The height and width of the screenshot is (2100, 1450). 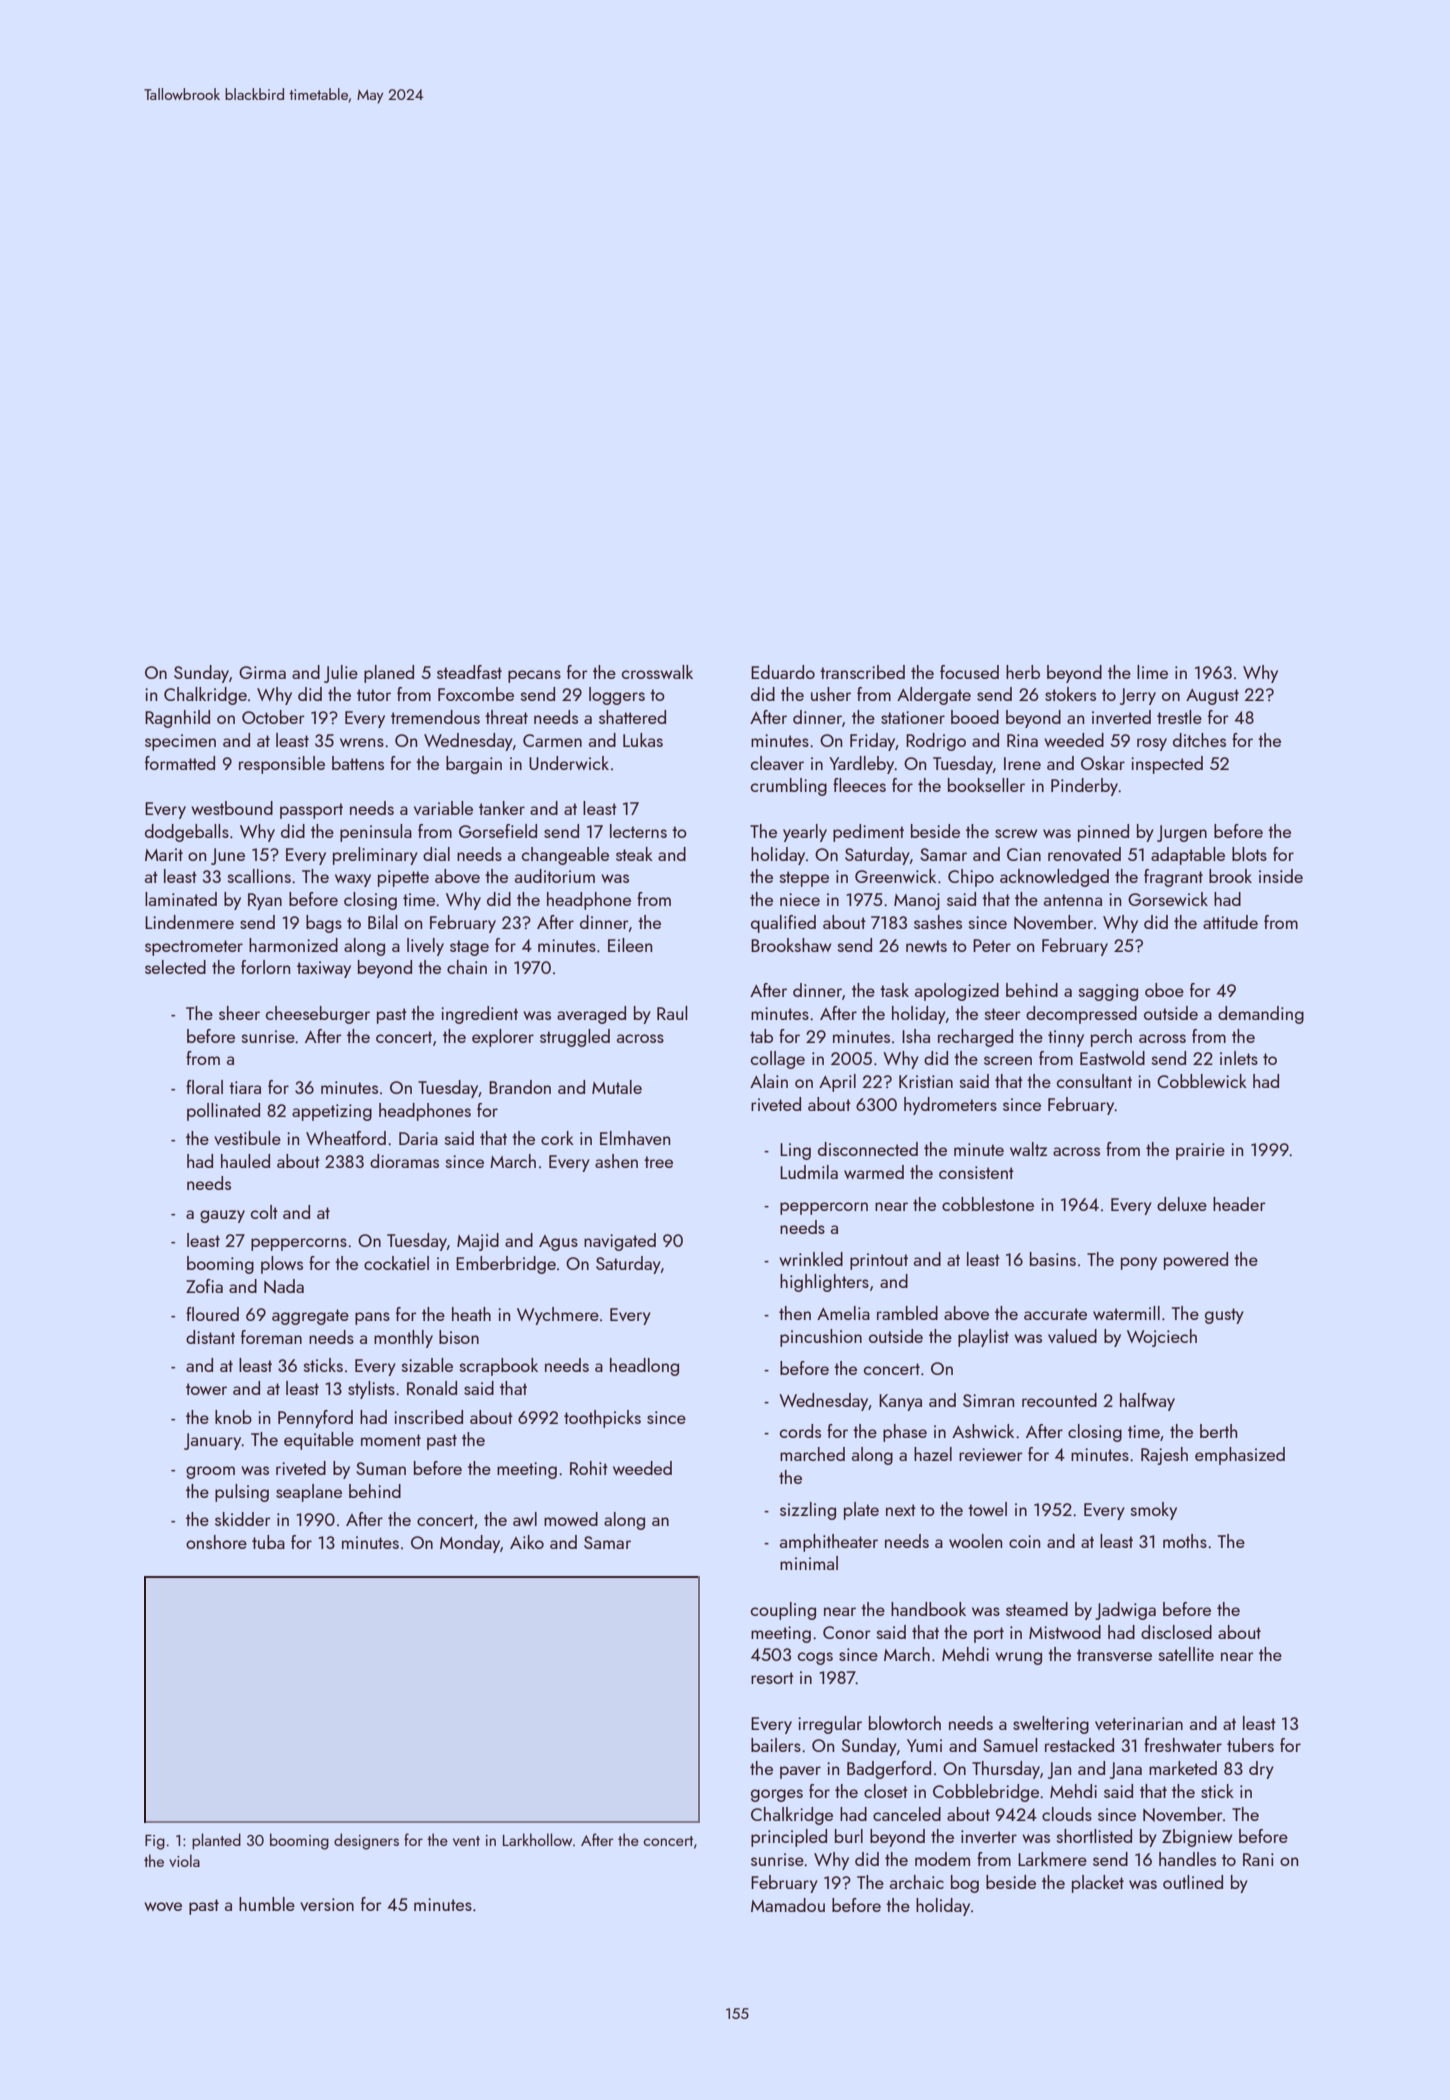 I want to click on crosswalk, so click(x=657, y=672).
